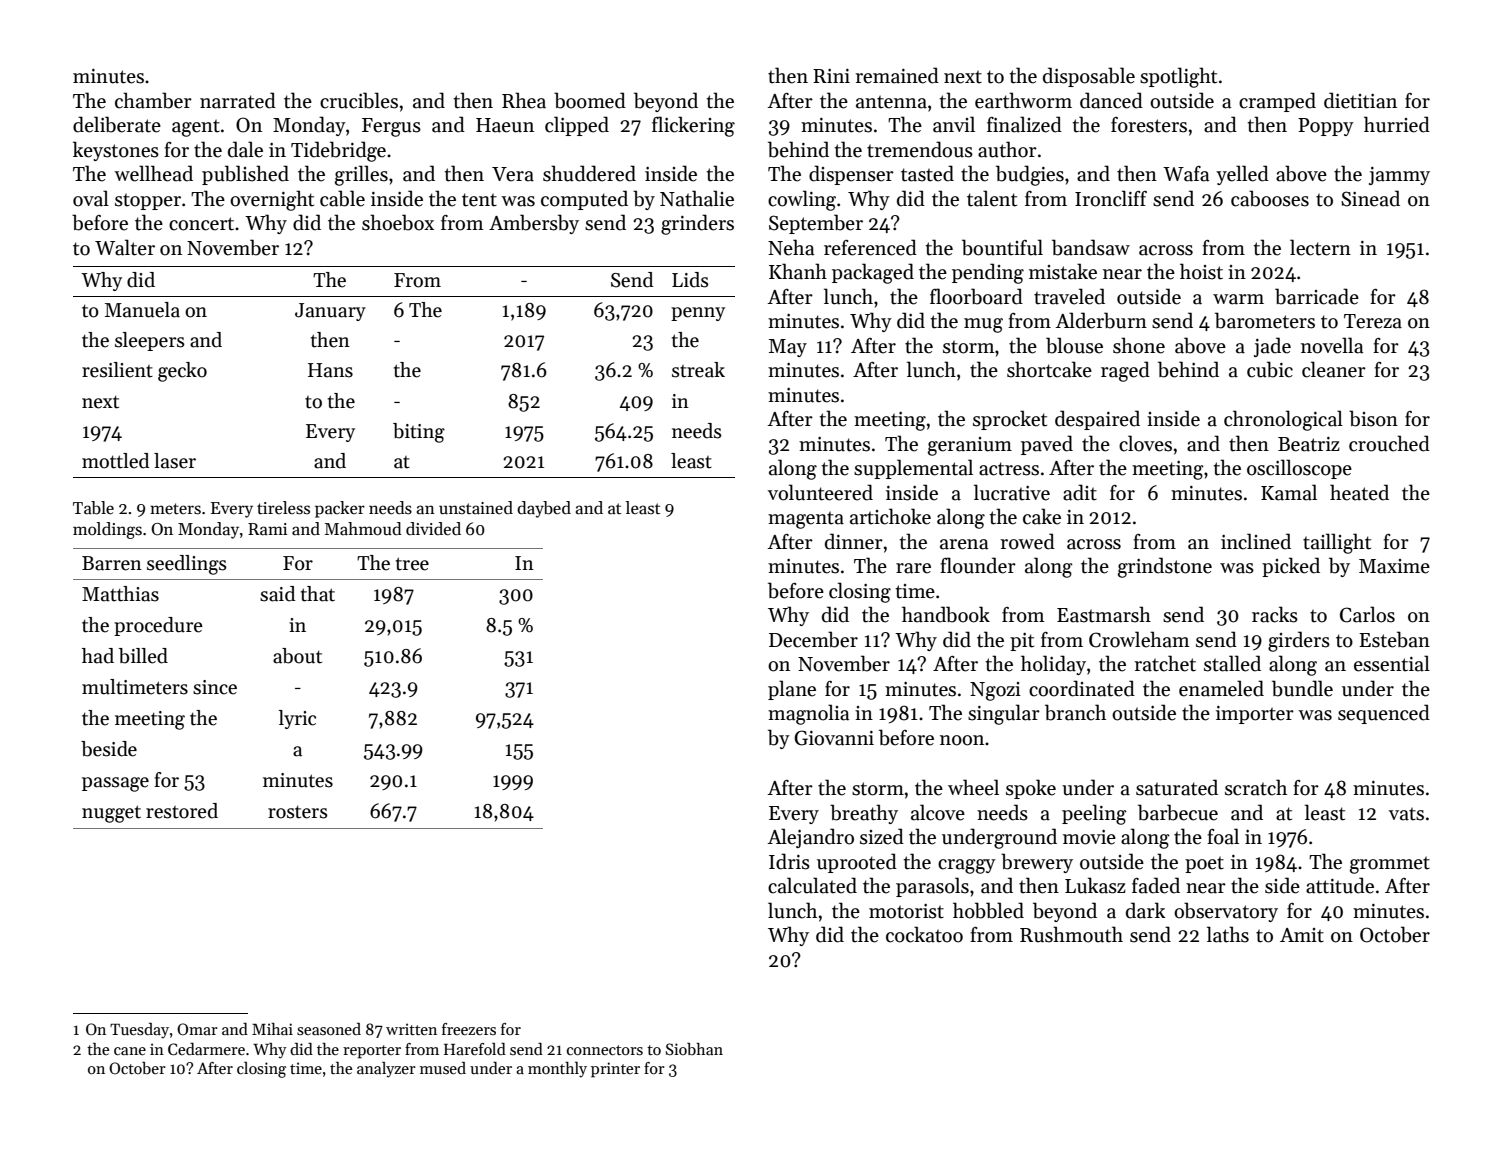 The height and width of the screenshot is (1161, 1503). Describe the element at coordinates (1178, 77) in the screenshot. I see `spotlight` at that location.
